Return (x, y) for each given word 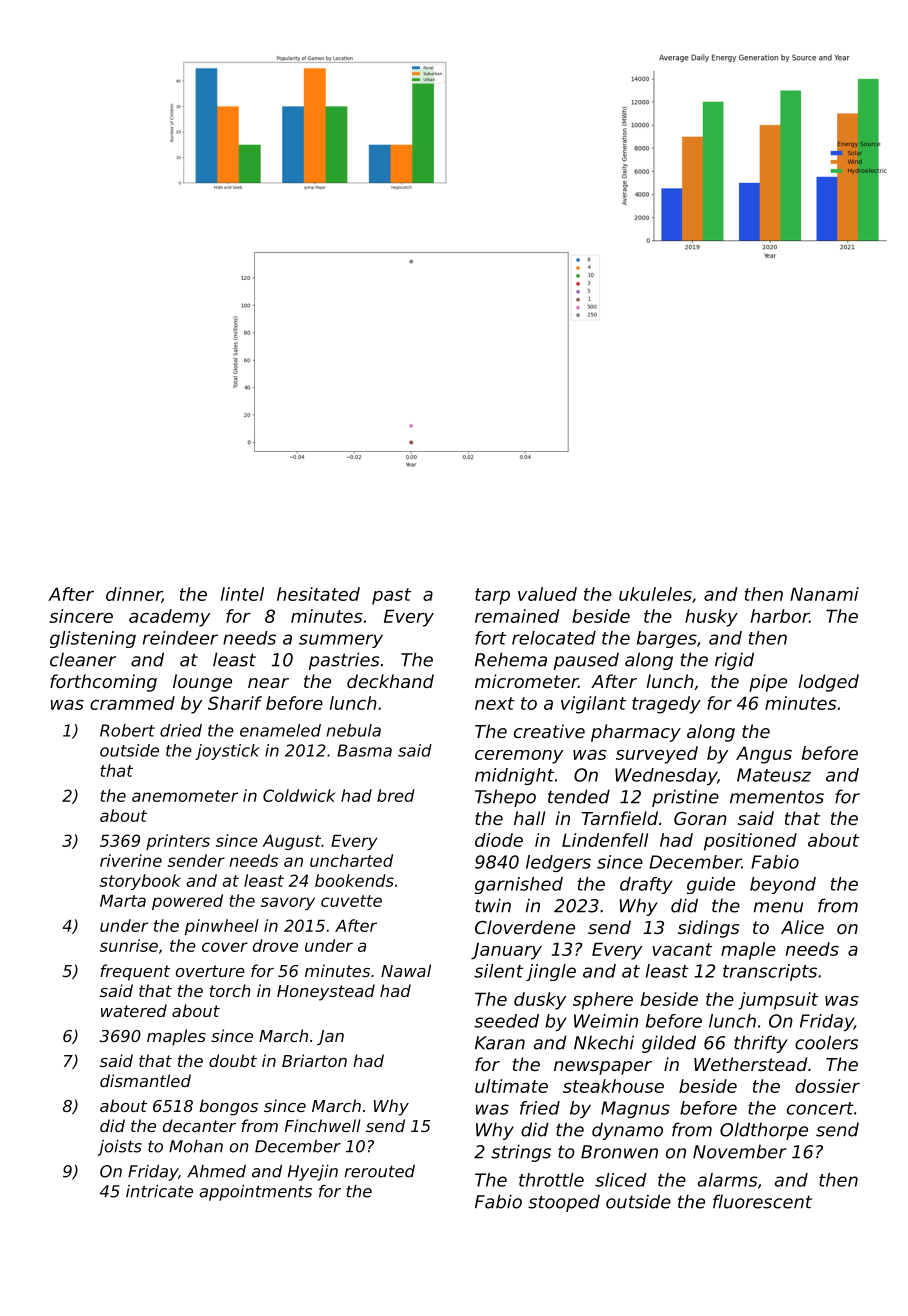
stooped (564, 1203)
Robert (127, 730)
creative (549, 731)
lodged (828, 683)
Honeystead (326, 992)
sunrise (129, 945)
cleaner (83, 659)
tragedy (666, 705)
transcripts (770, 972)
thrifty (761, 1044)
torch (230, 990)
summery (341, 641)
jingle (551, 972)
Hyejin (313, 1173)
